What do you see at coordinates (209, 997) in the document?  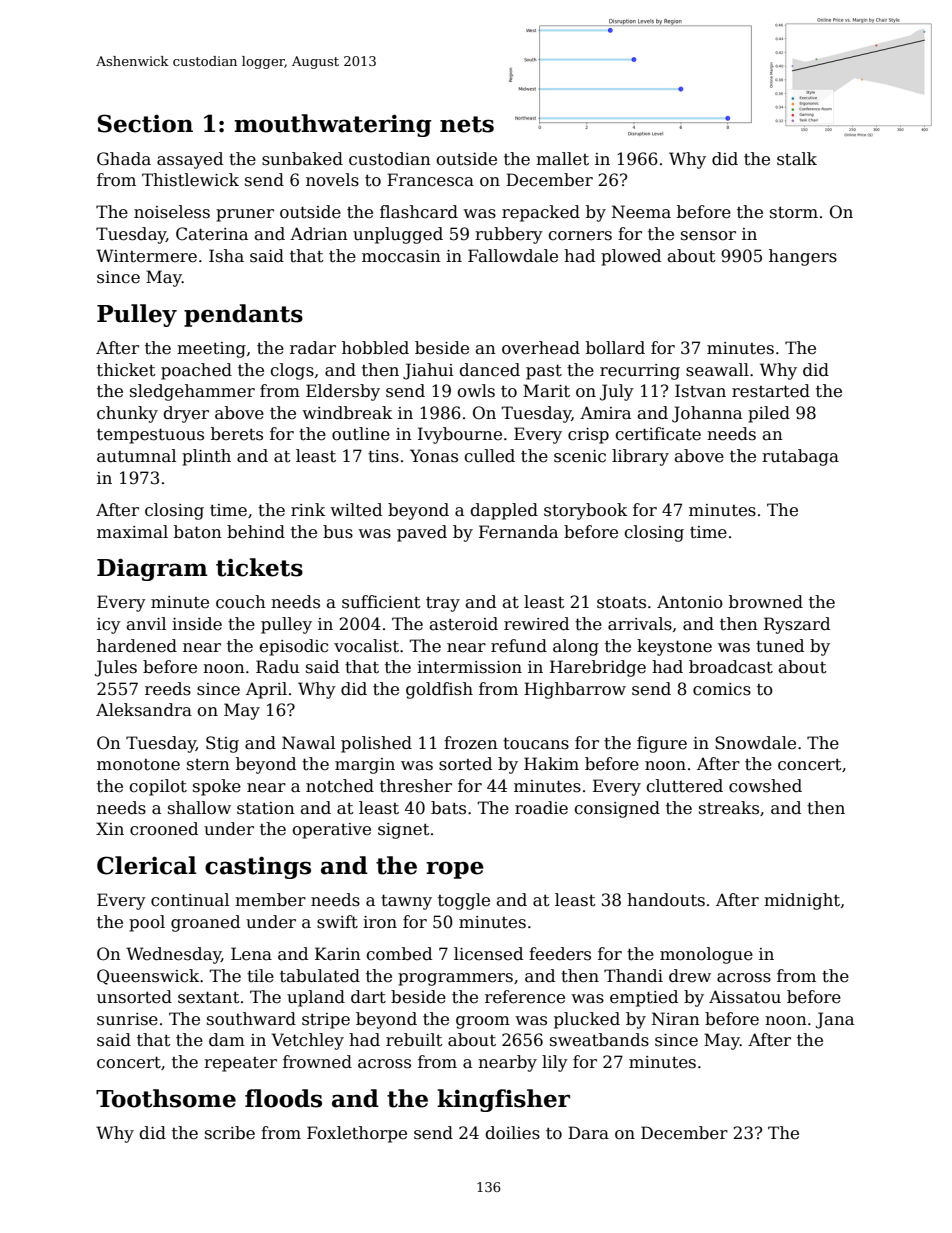 I see `sextant` at bounding box center [209, 997].
